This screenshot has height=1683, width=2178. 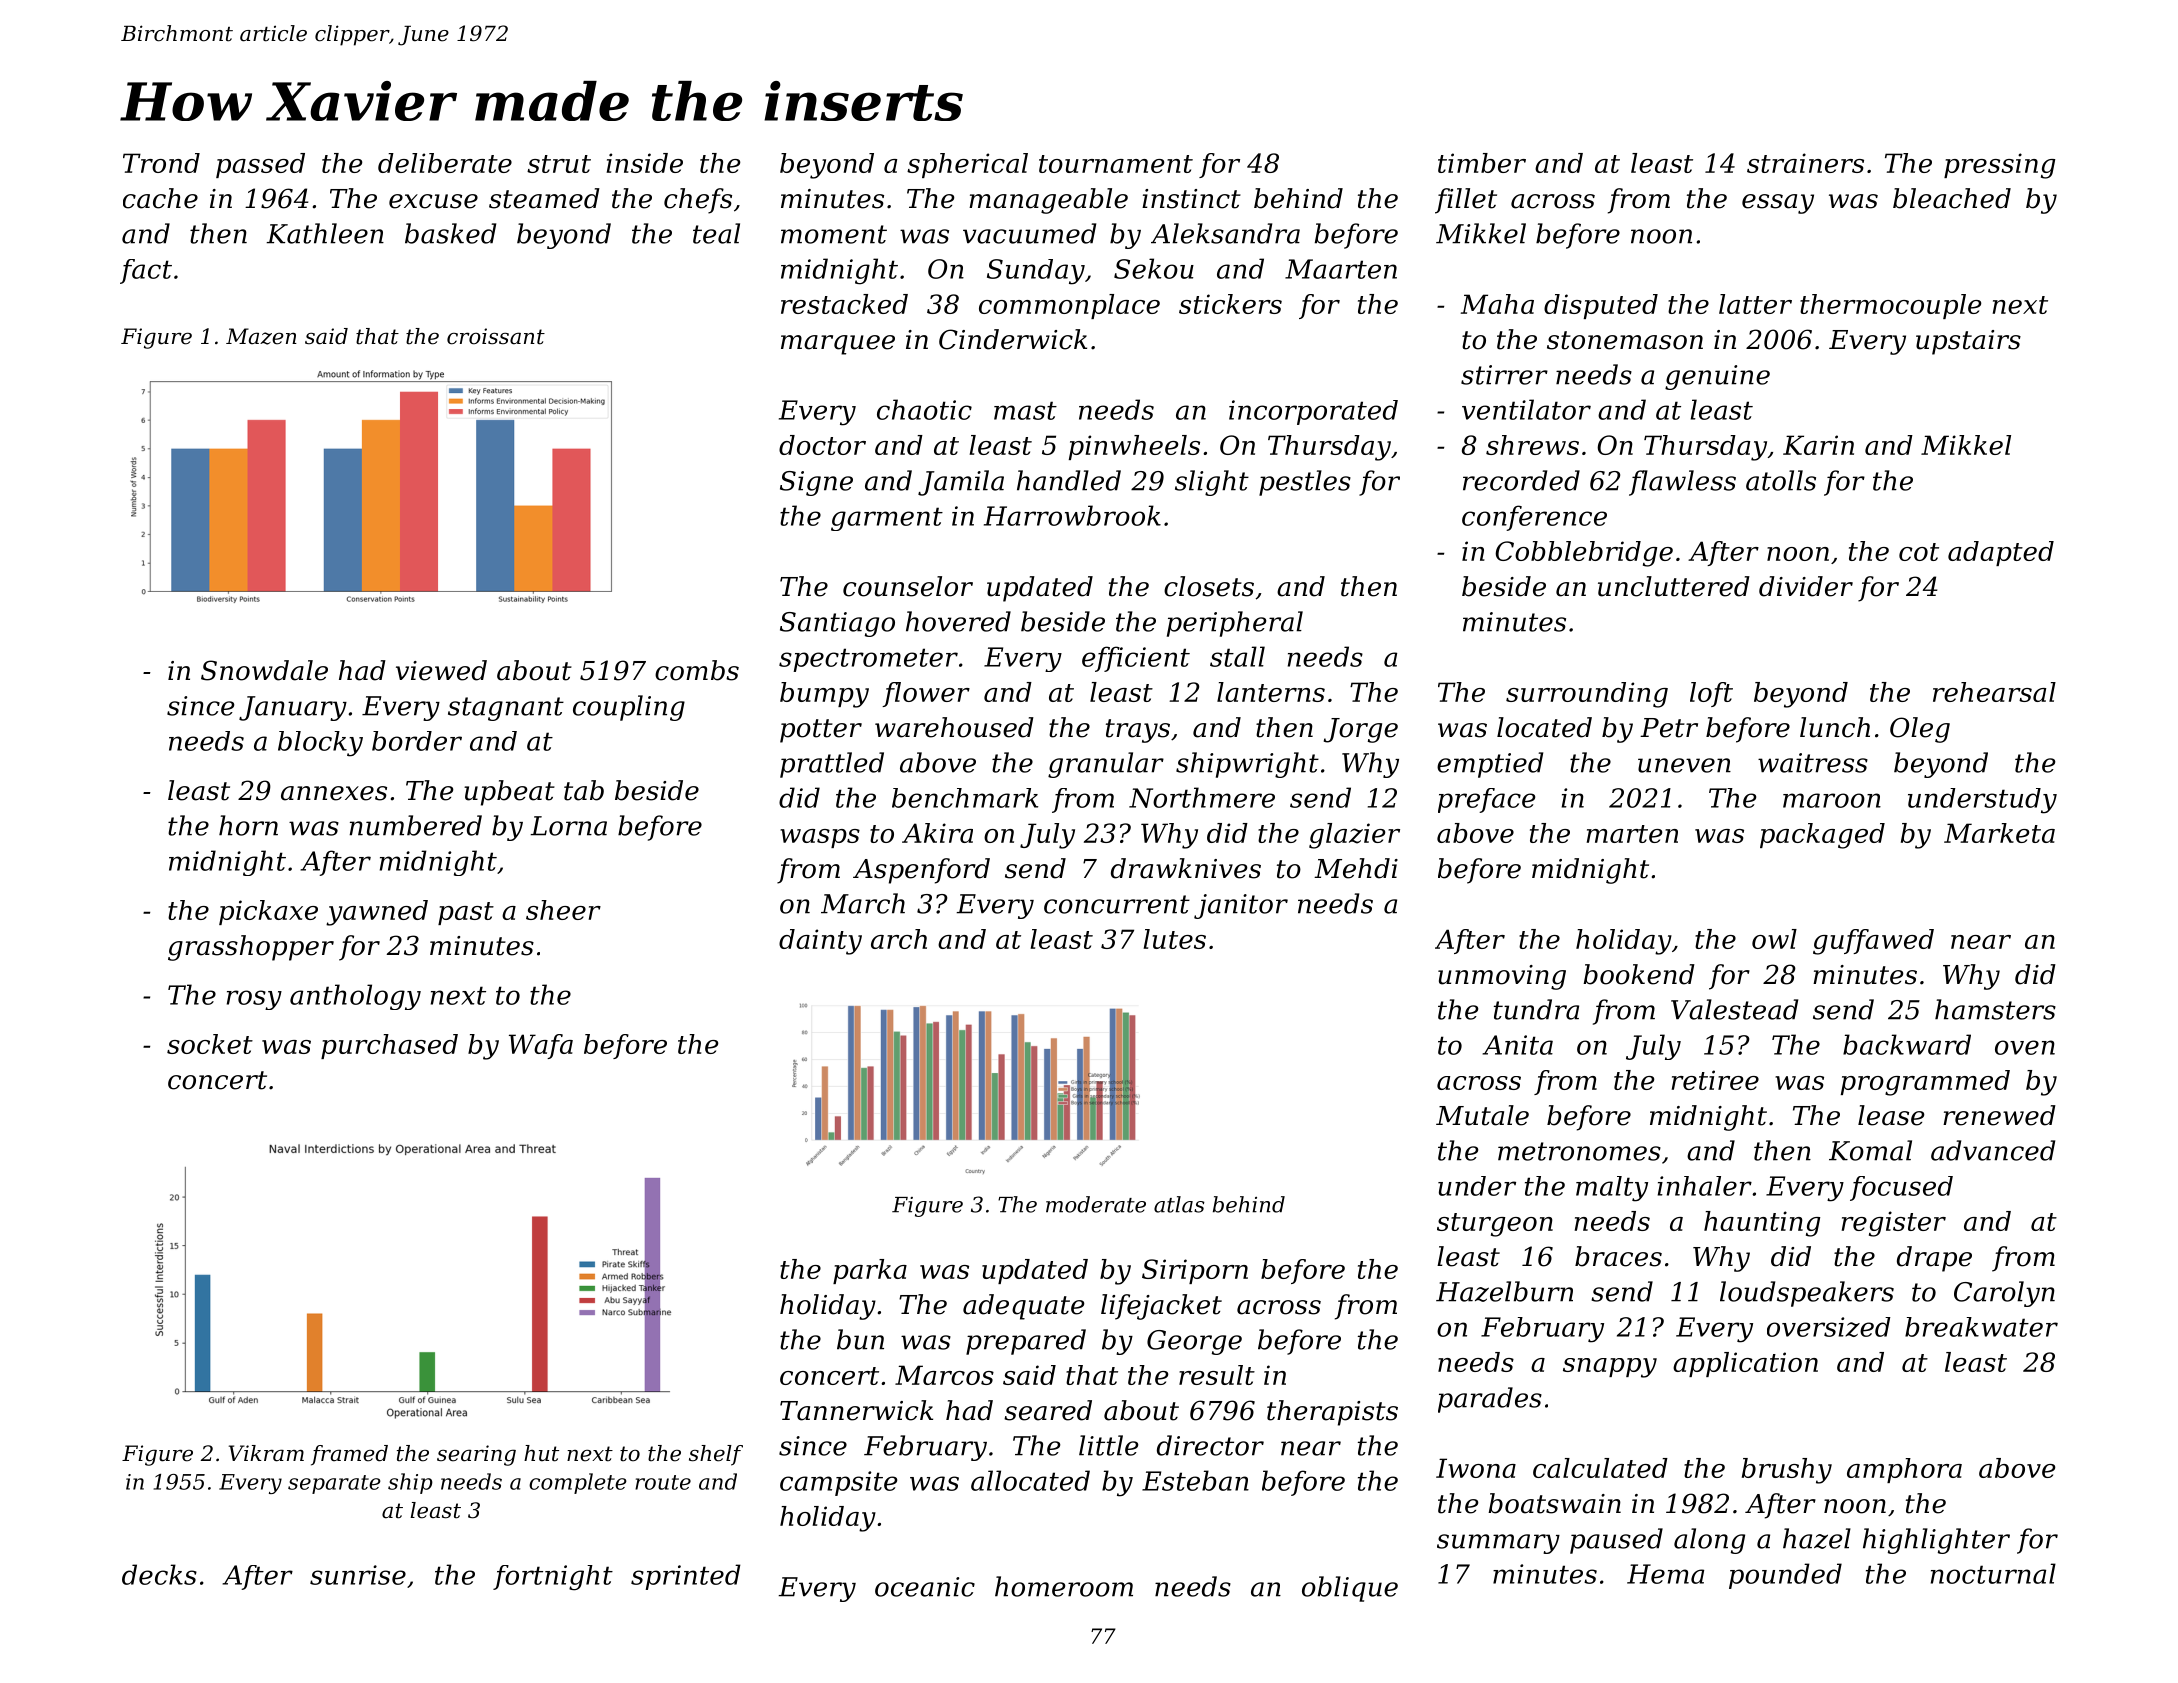 I want to click on fact, so click(x=146, y=271).
